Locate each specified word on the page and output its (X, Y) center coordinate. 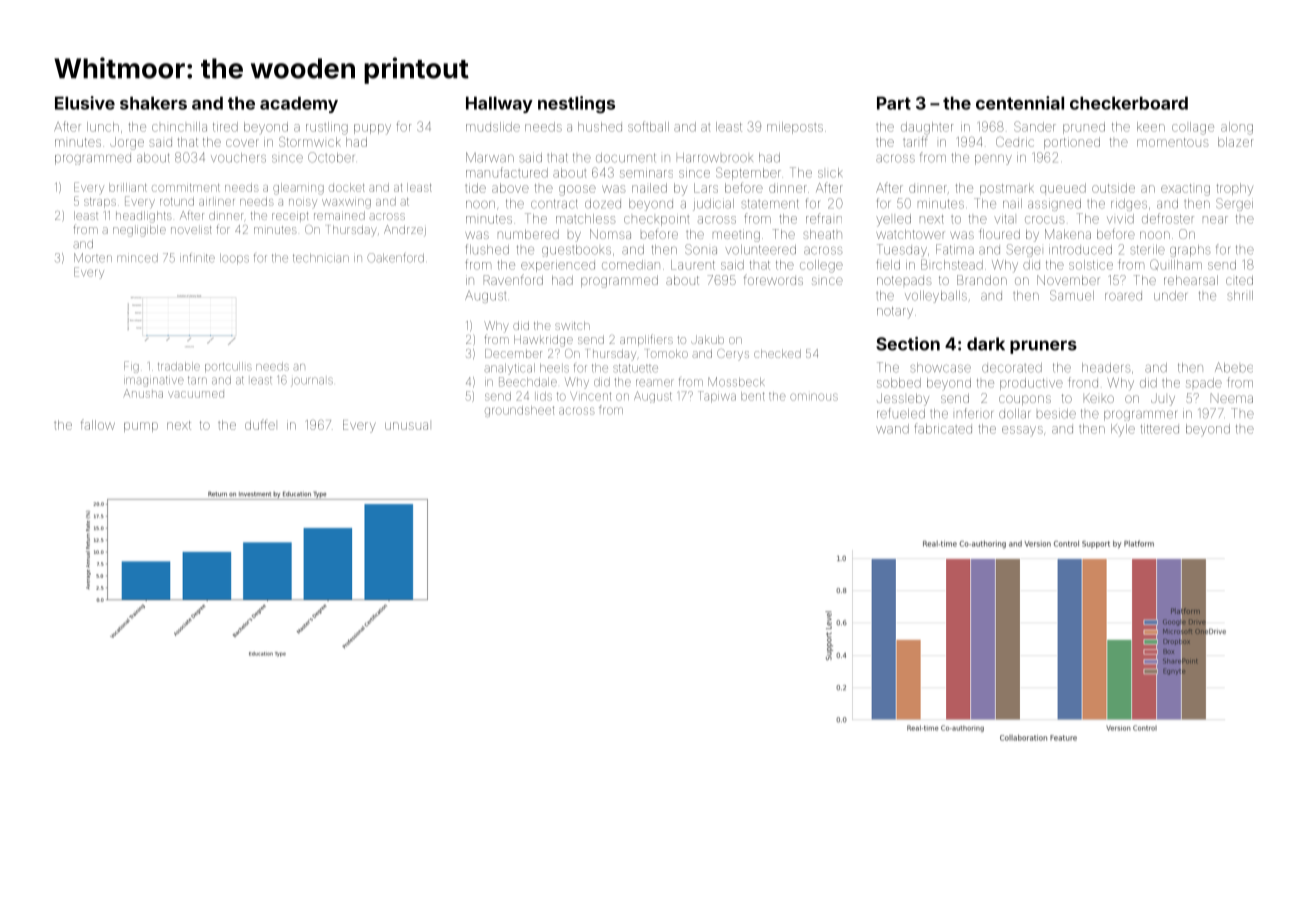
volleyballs (936, 297)
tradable (179, 366)
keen (1151, 127)
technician (321, 258)
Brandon (982, 280)
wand (892, 429)
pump (141, 427)
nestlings (576, 105)
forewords (773, 279)
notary (895, 313)
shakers (153, 103)
